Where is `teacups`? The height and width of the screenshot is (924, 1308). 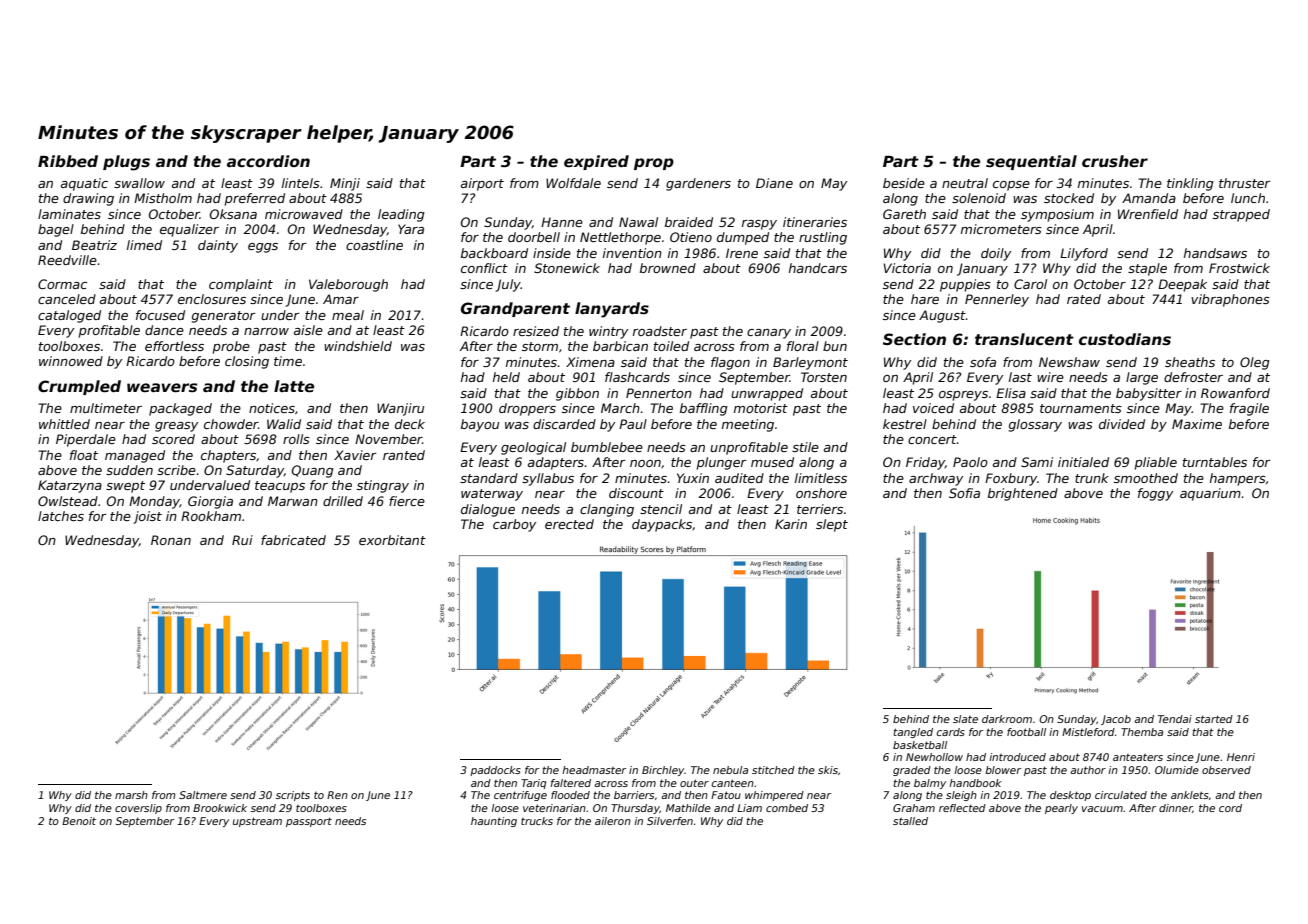
teacups is located at coordinates (280, 487).
